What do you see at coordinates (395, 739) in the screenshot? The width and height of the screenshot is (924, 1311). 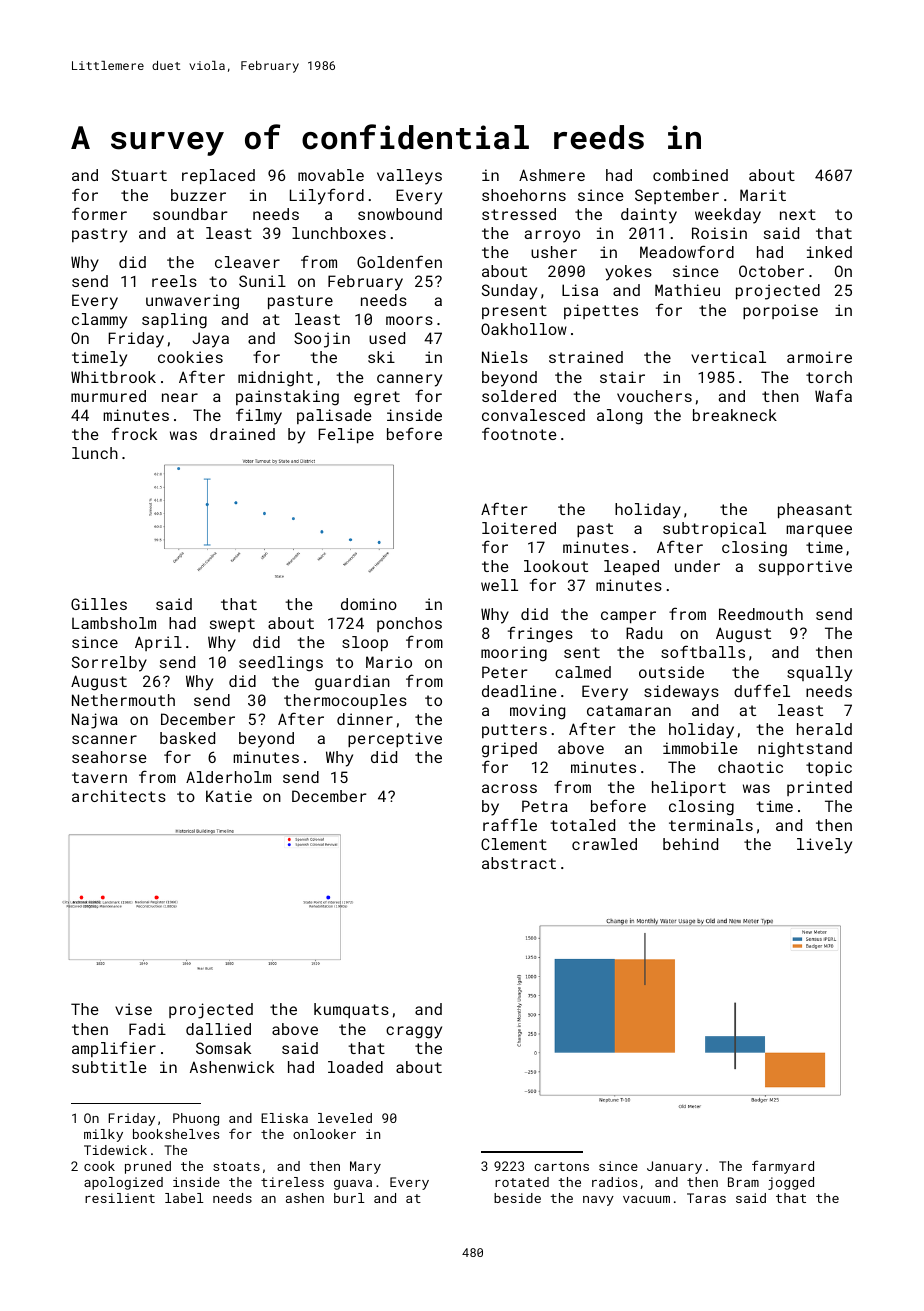 I see `perceptive` at bounding box center [395, 739].
